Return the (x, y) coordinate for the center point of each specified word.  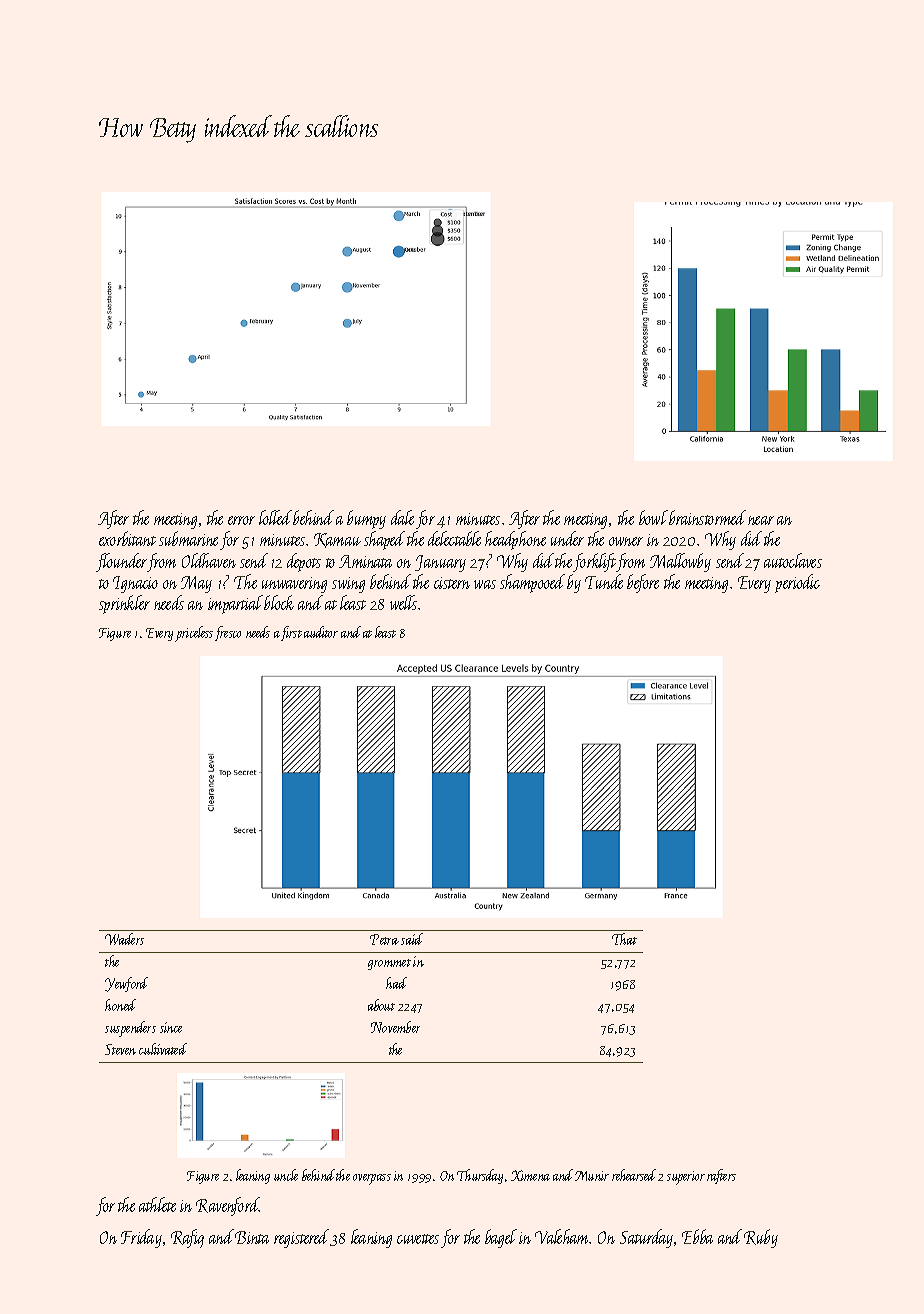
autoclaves (793, 560)
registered (301, 1238)
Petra (384, 939)
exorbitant (127, 538)
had (396, 983)
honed (120, 1005)
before (643, 583)
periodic (797, 583)
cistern (452, 583)
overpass (372, 1179)
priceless (194, 634)
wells (403, 602)
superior (686, 1178)
